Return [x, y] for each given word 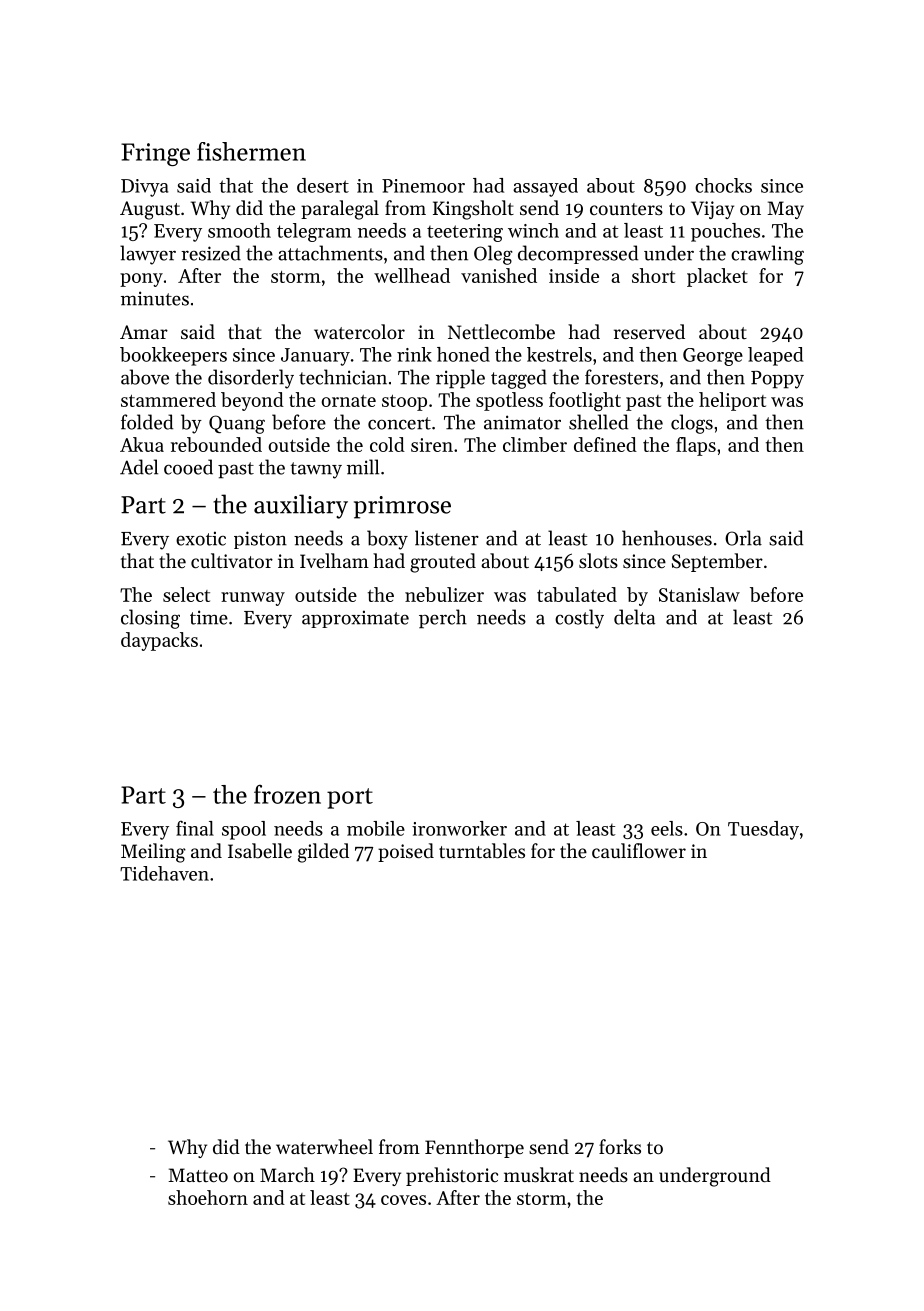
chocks [723, 185]
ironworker [459, 828]
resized [211, 253]
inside [574, 275]
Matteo [198, 1175]
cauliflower [639, 850]
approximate [355, 619]
